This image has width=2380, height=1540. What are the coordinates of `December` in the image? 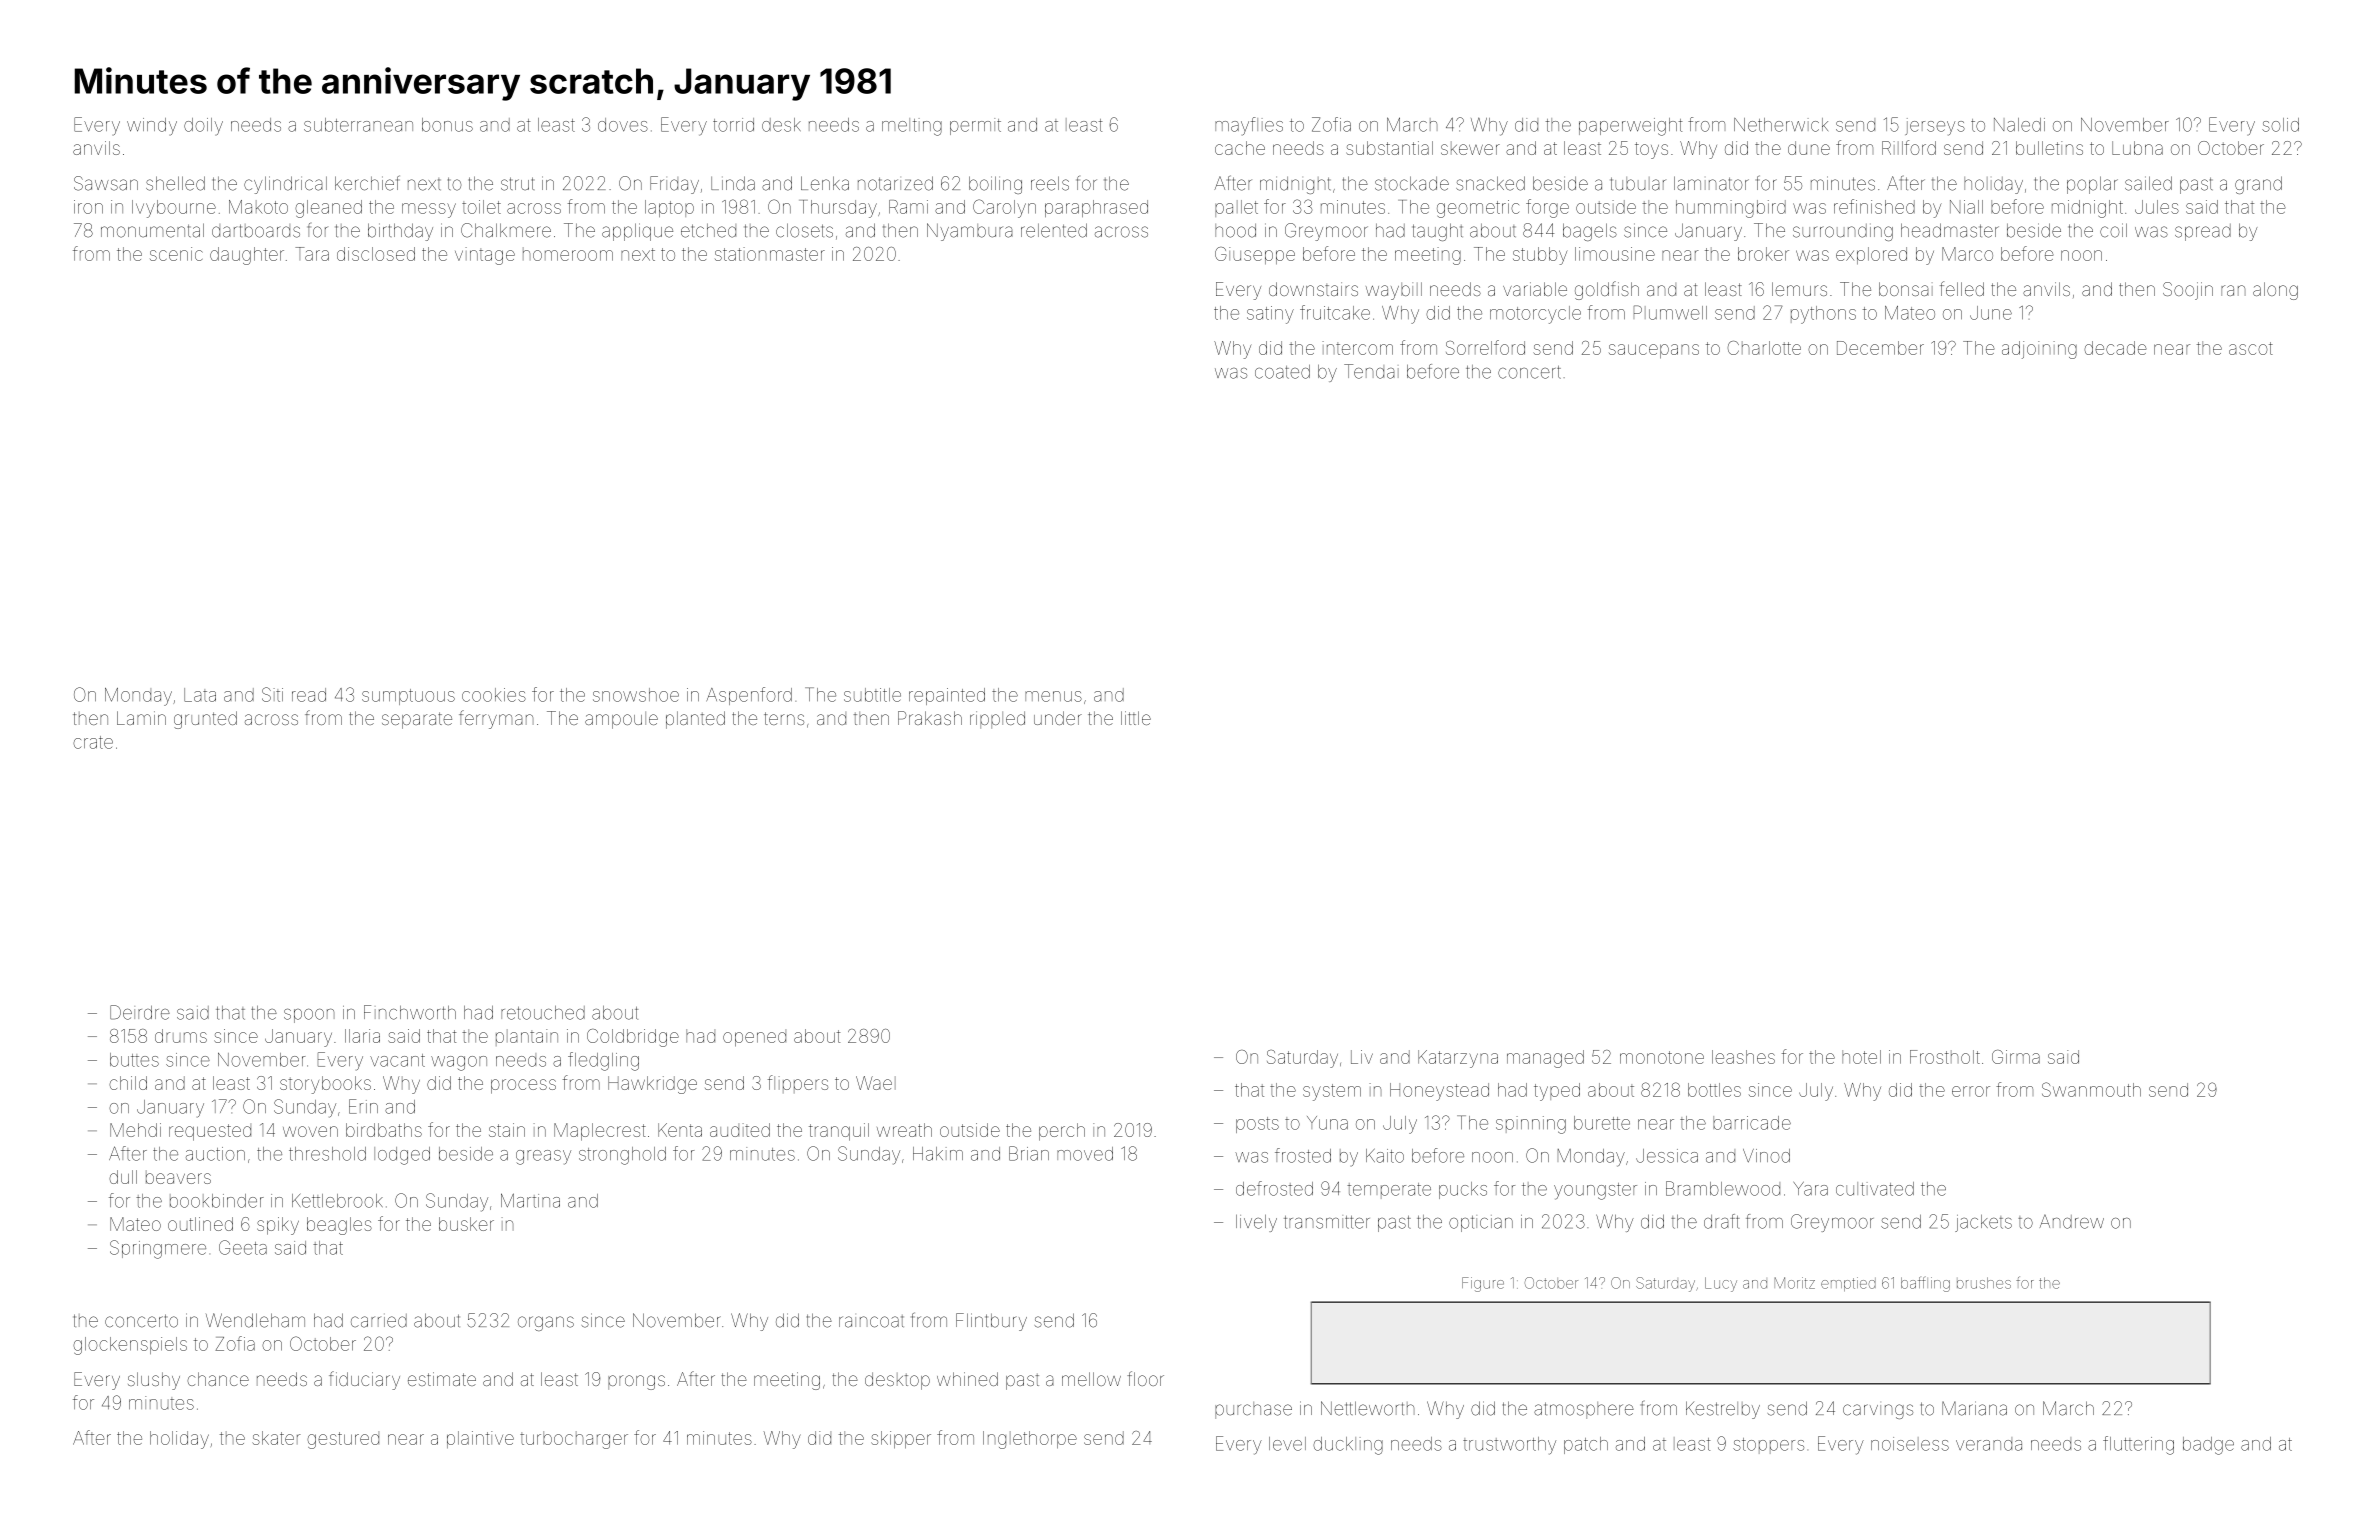 It's located at (1880, 348).
